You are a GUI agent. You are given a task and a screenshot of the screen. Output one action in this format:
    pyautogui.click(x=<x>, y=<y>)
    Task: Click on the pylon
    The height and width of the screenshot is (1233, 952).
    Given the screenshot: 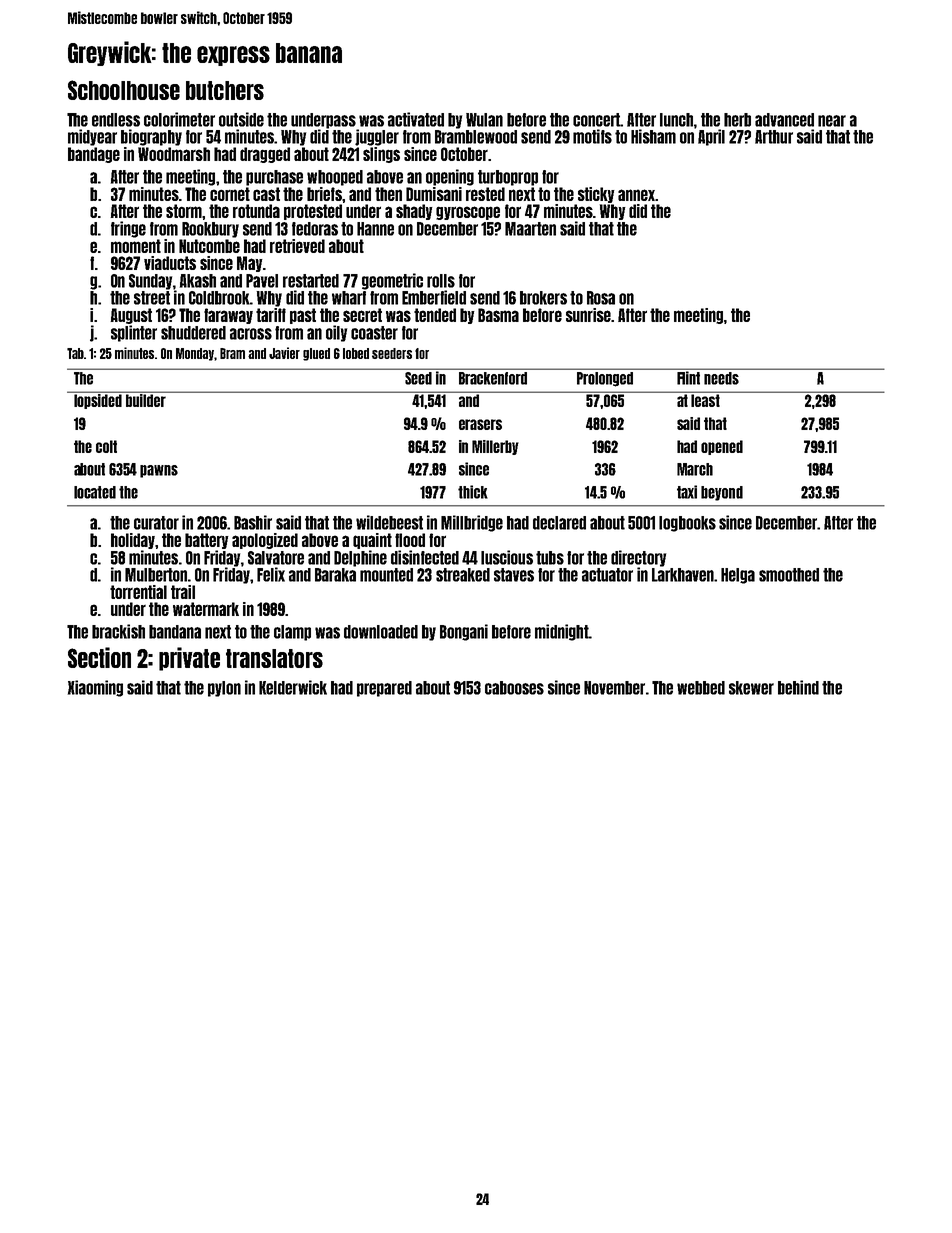 What is the action you would take?
    pyautogui.click(x=224, y=689)
